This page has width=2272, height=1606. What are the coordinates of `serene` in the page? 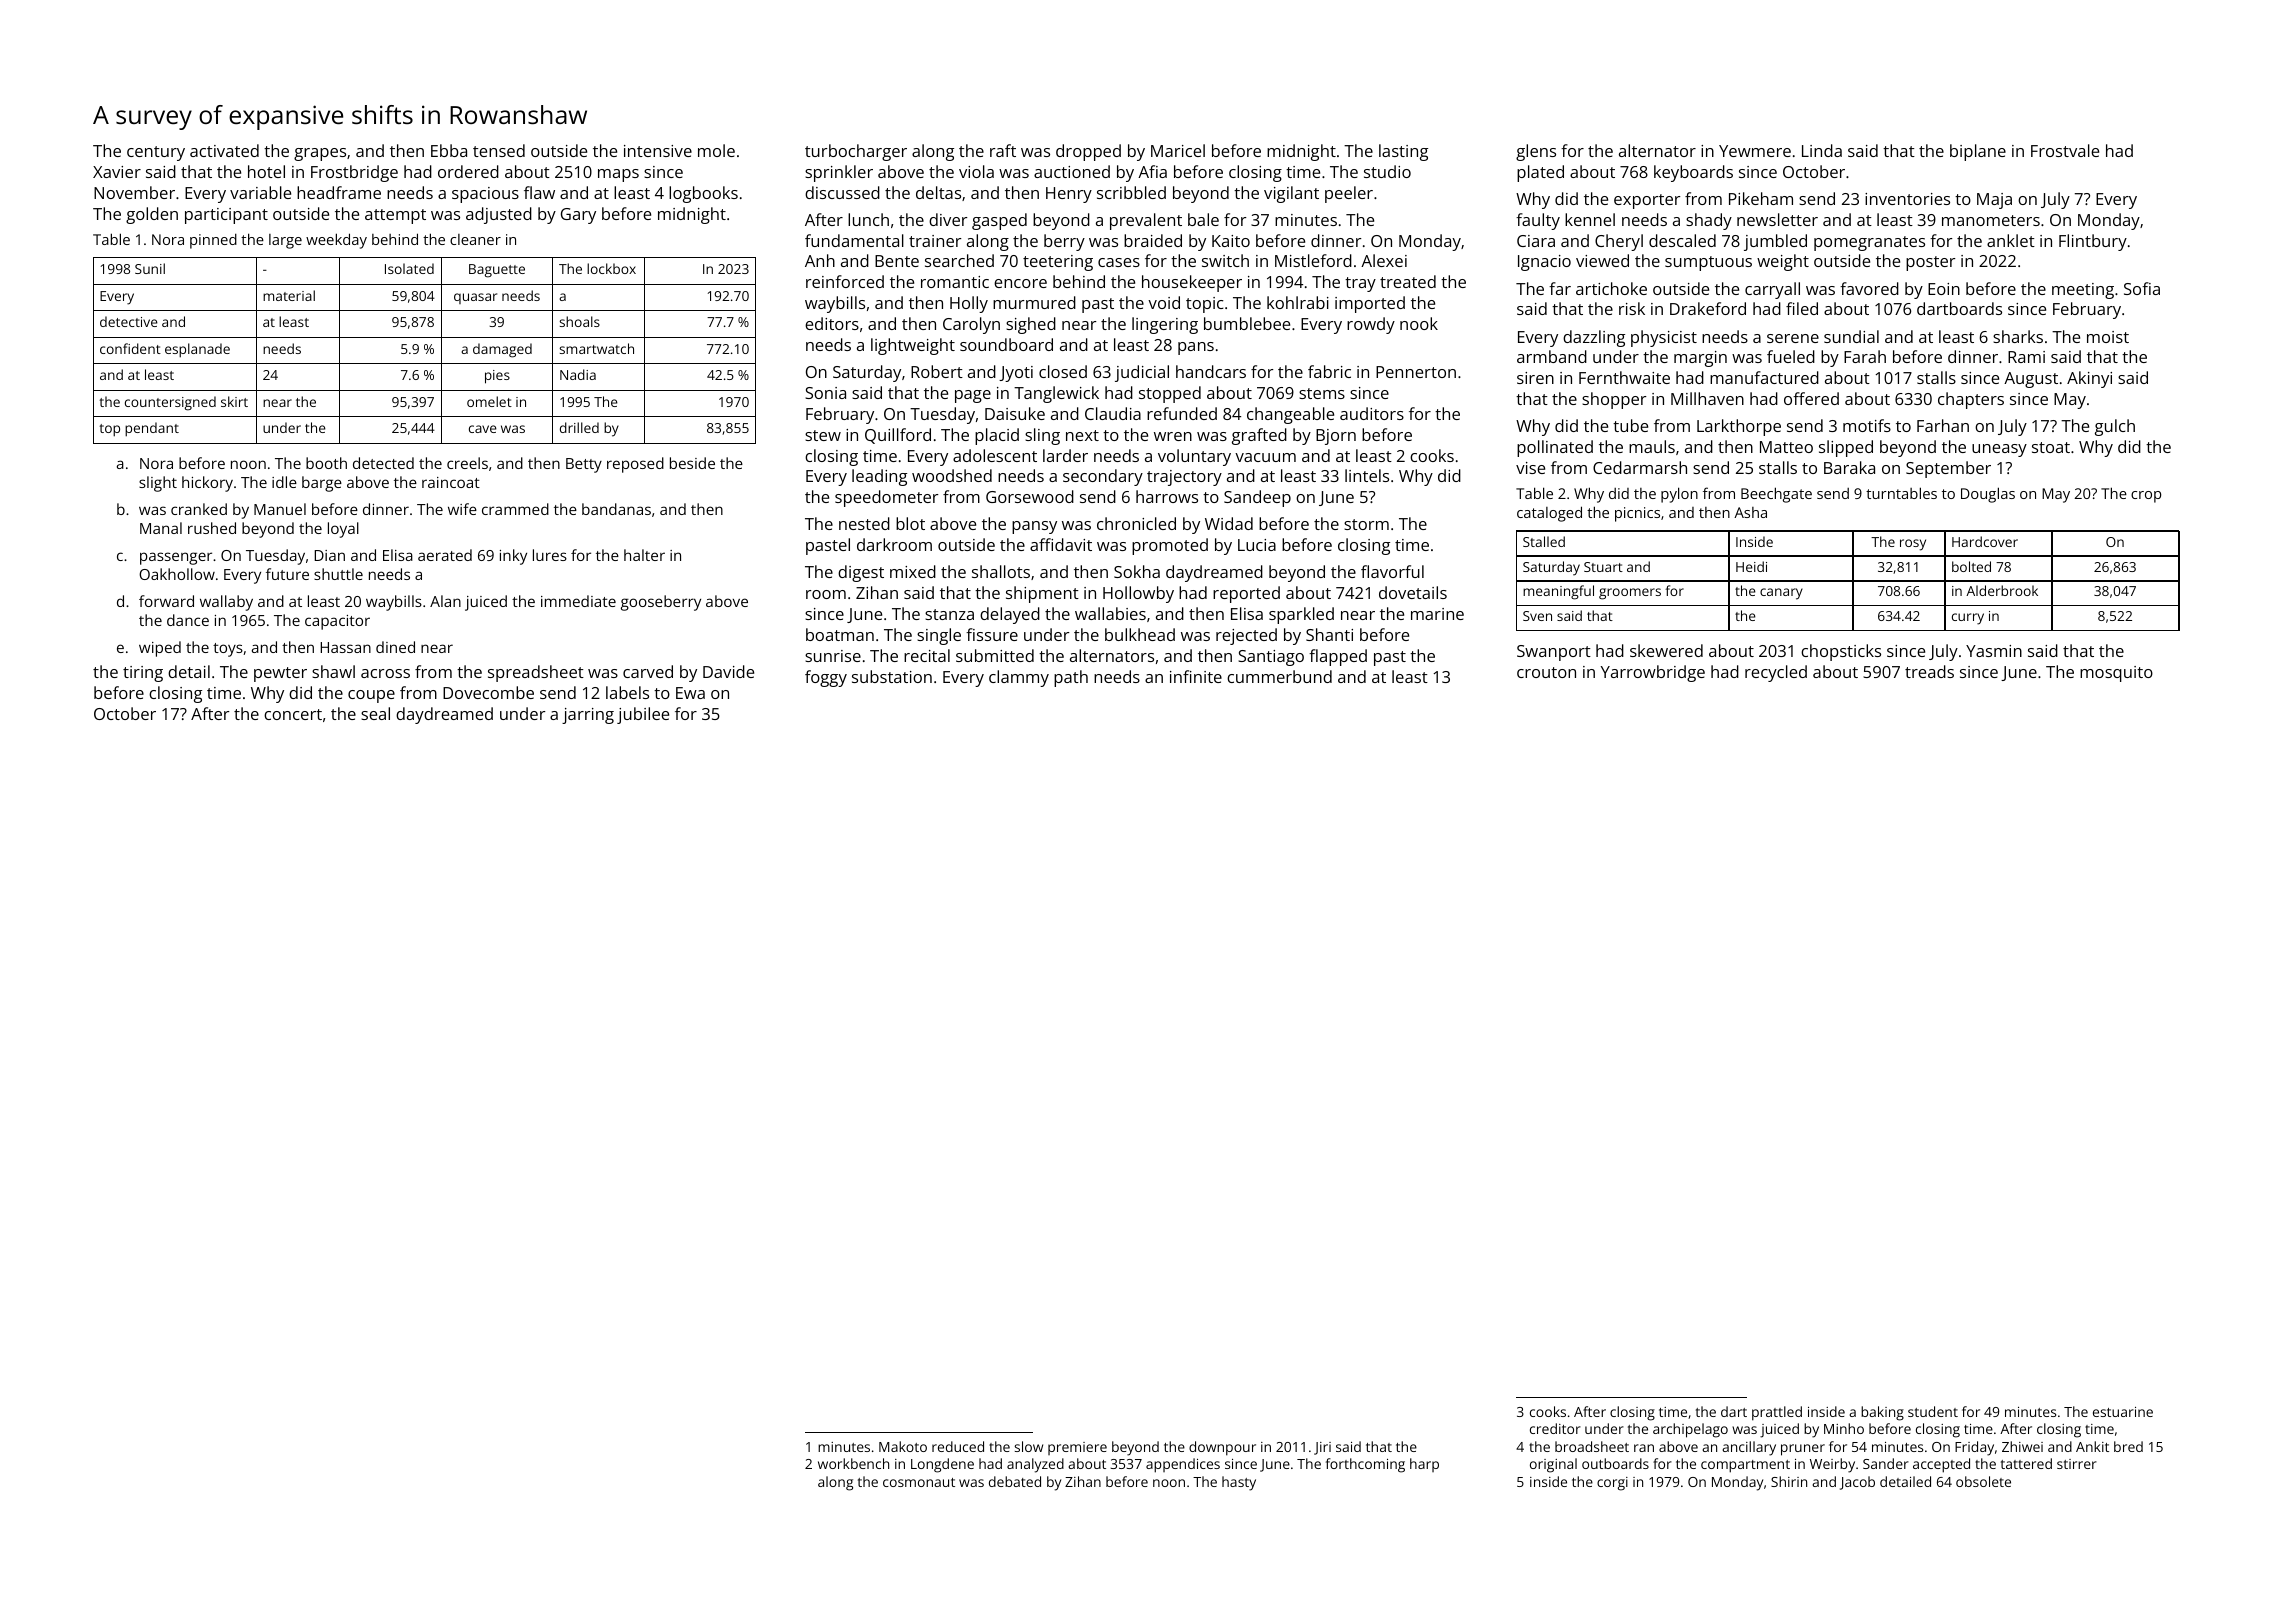 It's located at (1793, 338).
